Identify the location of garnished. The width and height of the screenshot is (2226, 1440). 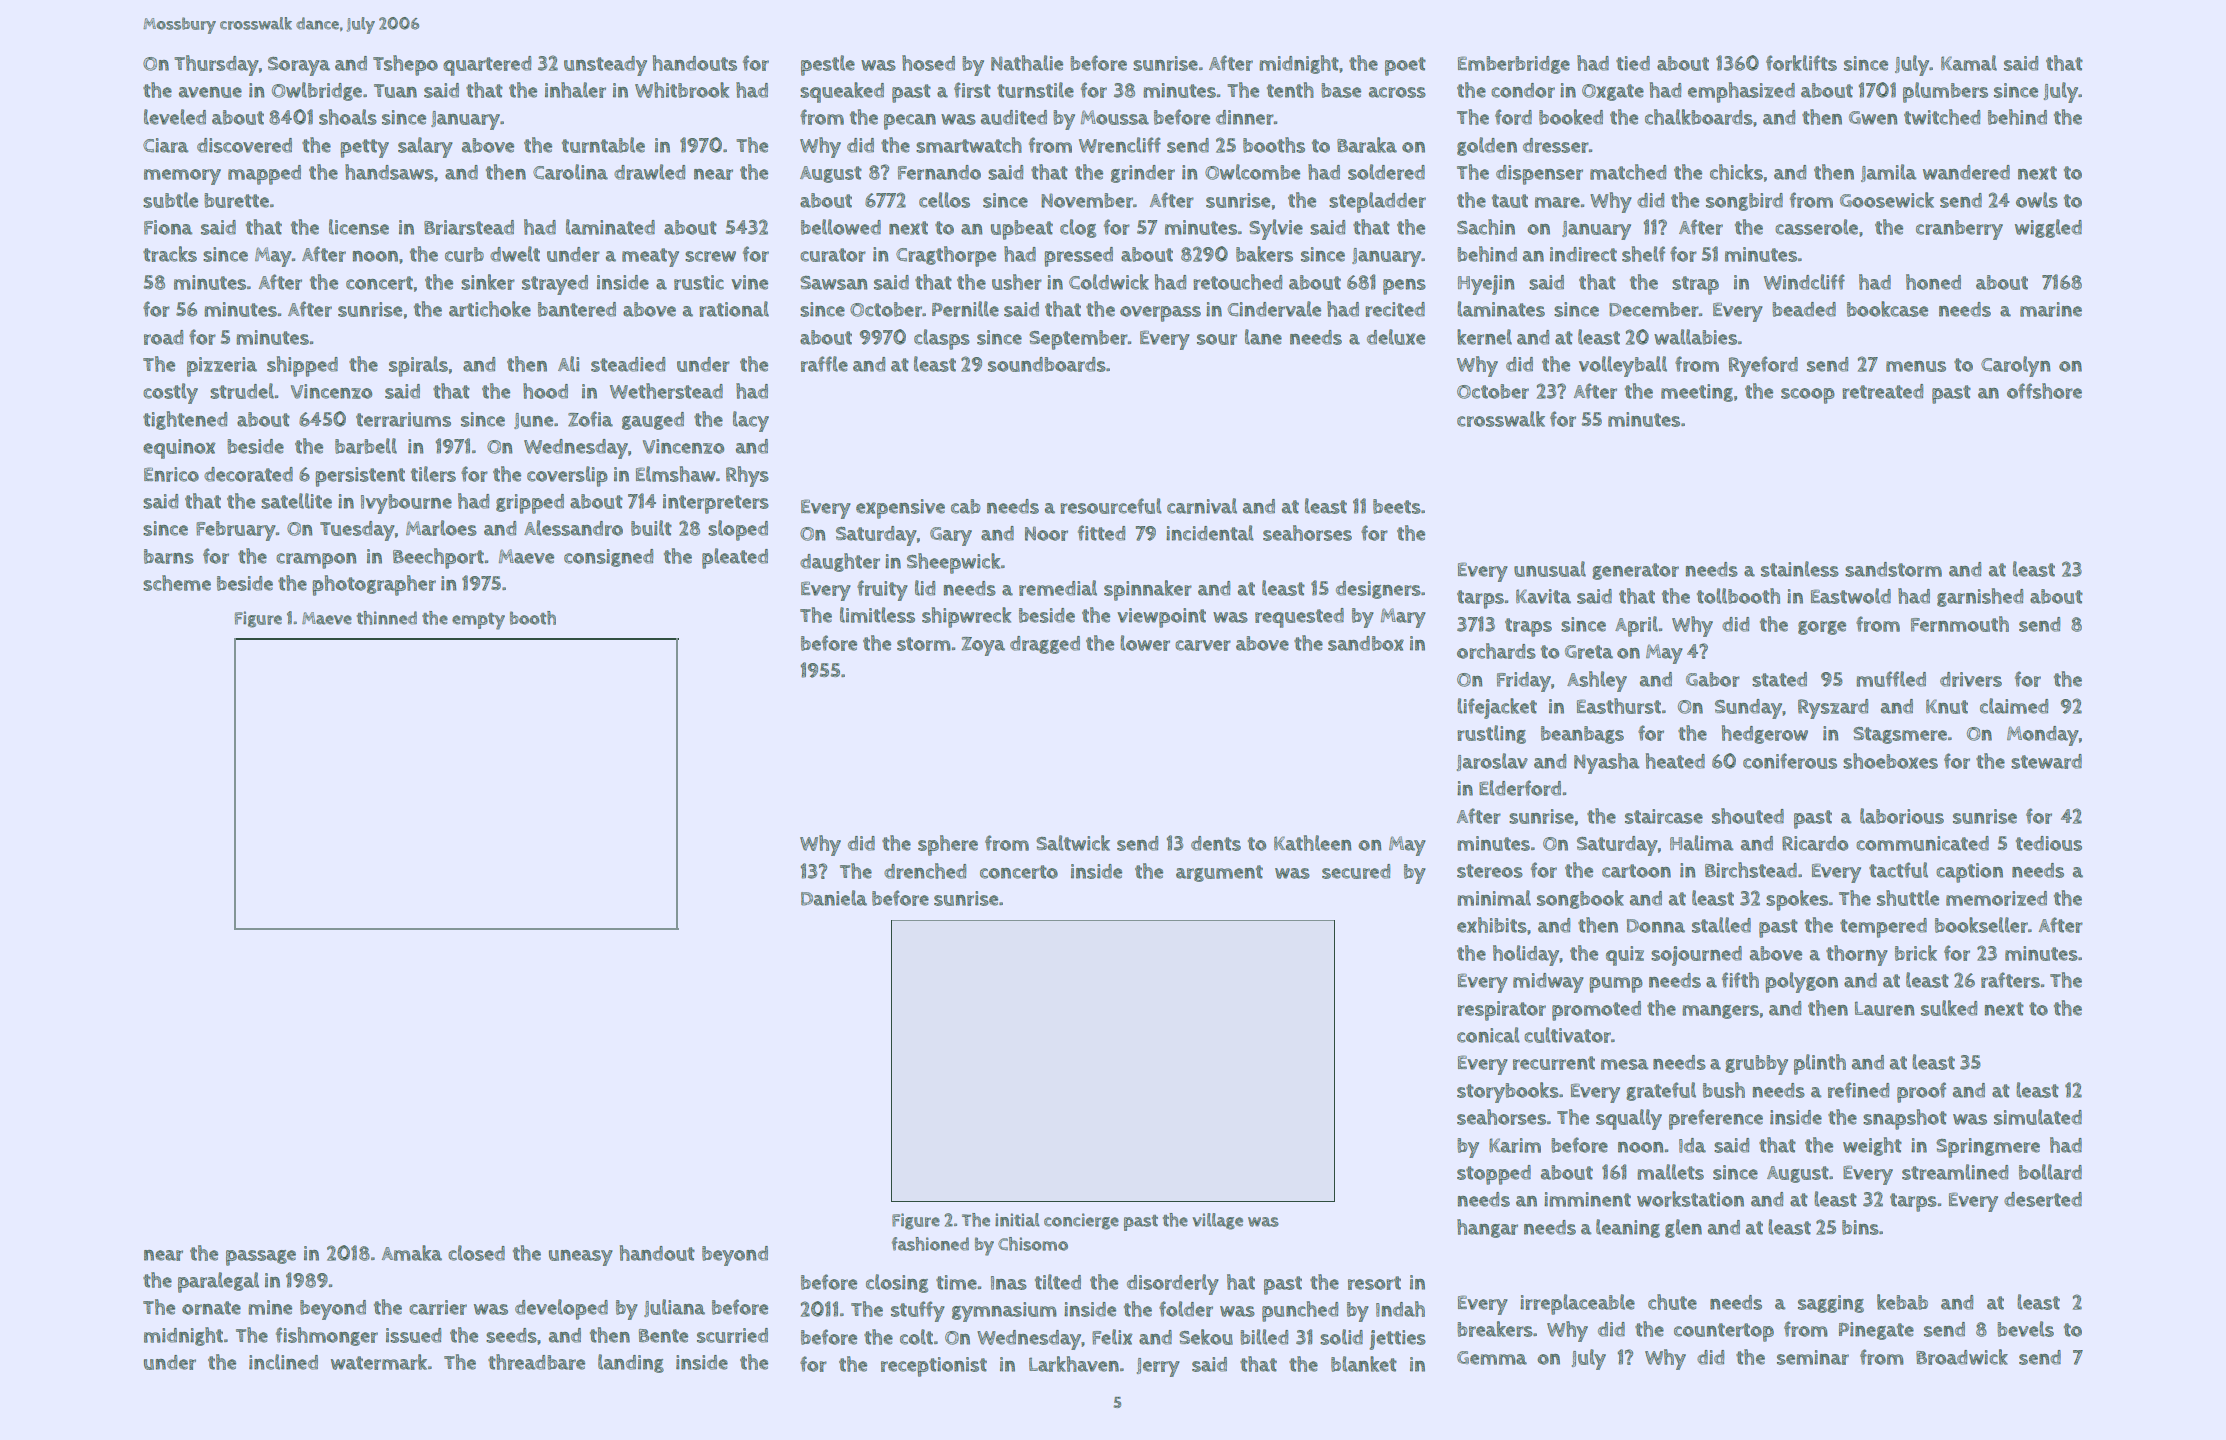
(1980, 597).
